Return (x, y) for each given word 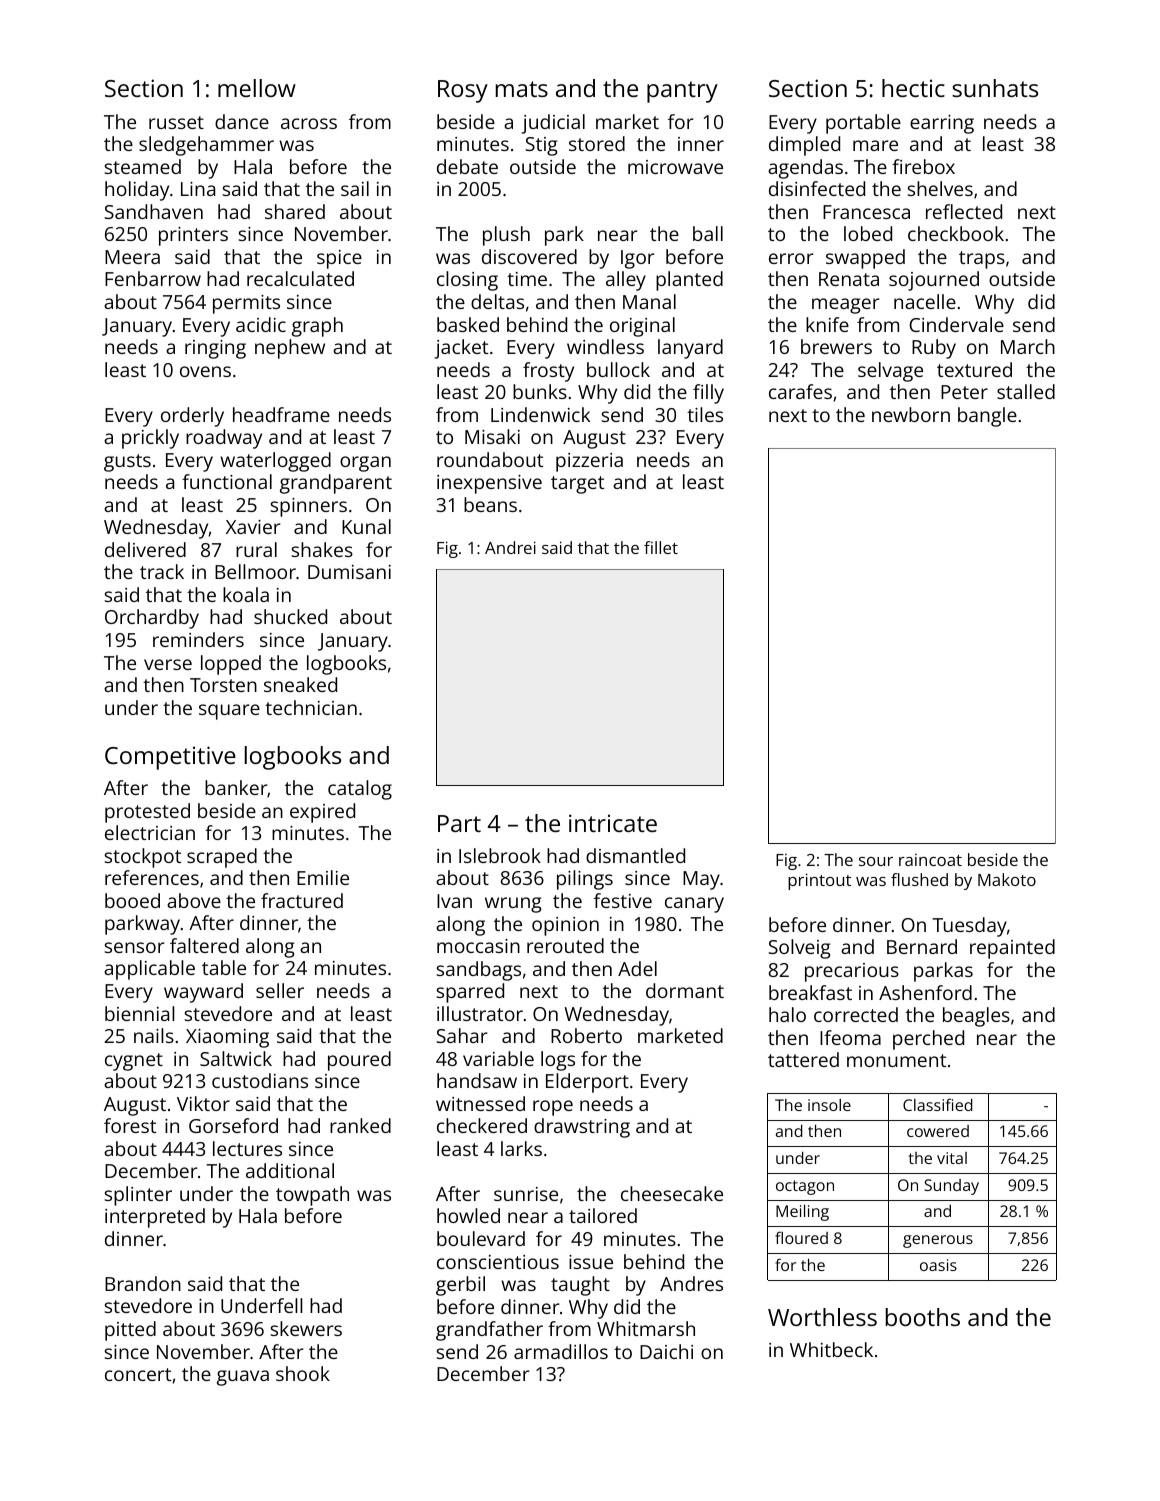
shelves (940, 188)
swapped (865, 259)
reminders (198, 639)
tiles (705, 414)
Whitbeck (831, 1349)
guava (243, 1378)
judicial (553, 124)
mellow (257, 88)
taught (580, 1286)
